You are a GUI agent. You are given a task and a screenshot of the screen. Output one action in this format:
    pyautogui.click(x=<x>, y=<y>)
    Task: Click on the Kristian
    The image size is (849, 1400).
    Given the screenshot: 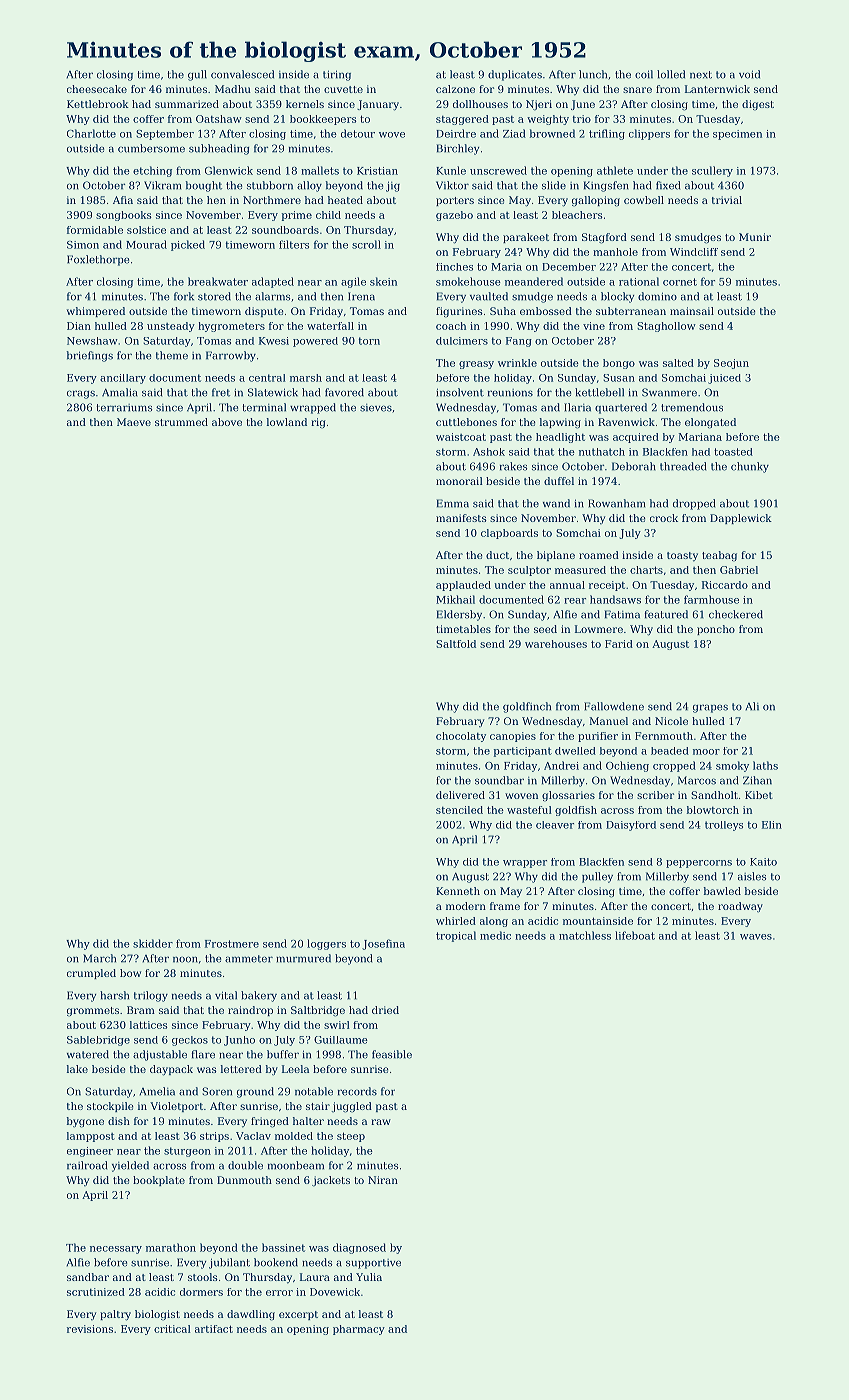 What is the action you would take?
    pyautogui.click(x=377, y=171)
